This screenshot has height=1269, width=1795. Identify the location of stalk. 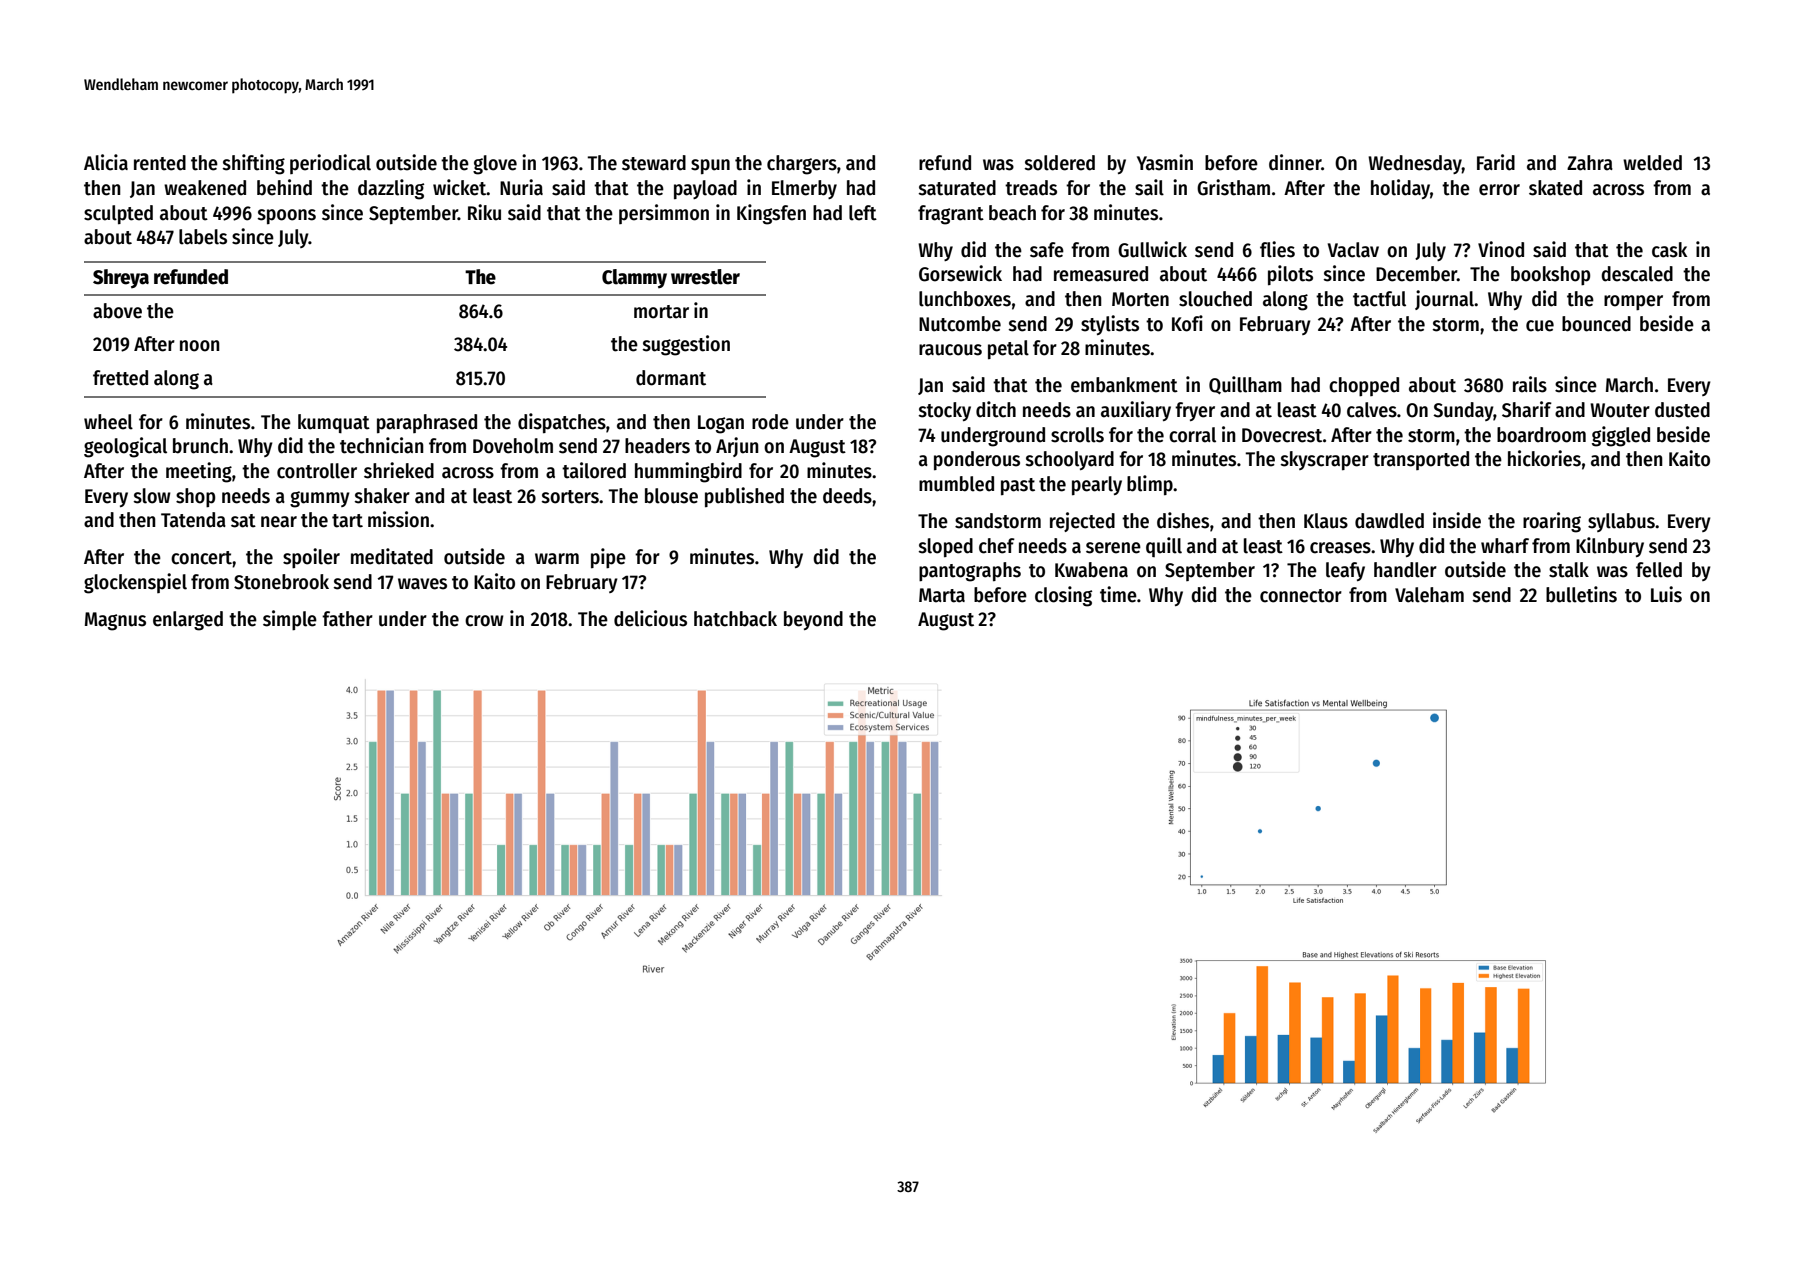
(1569, 570).
